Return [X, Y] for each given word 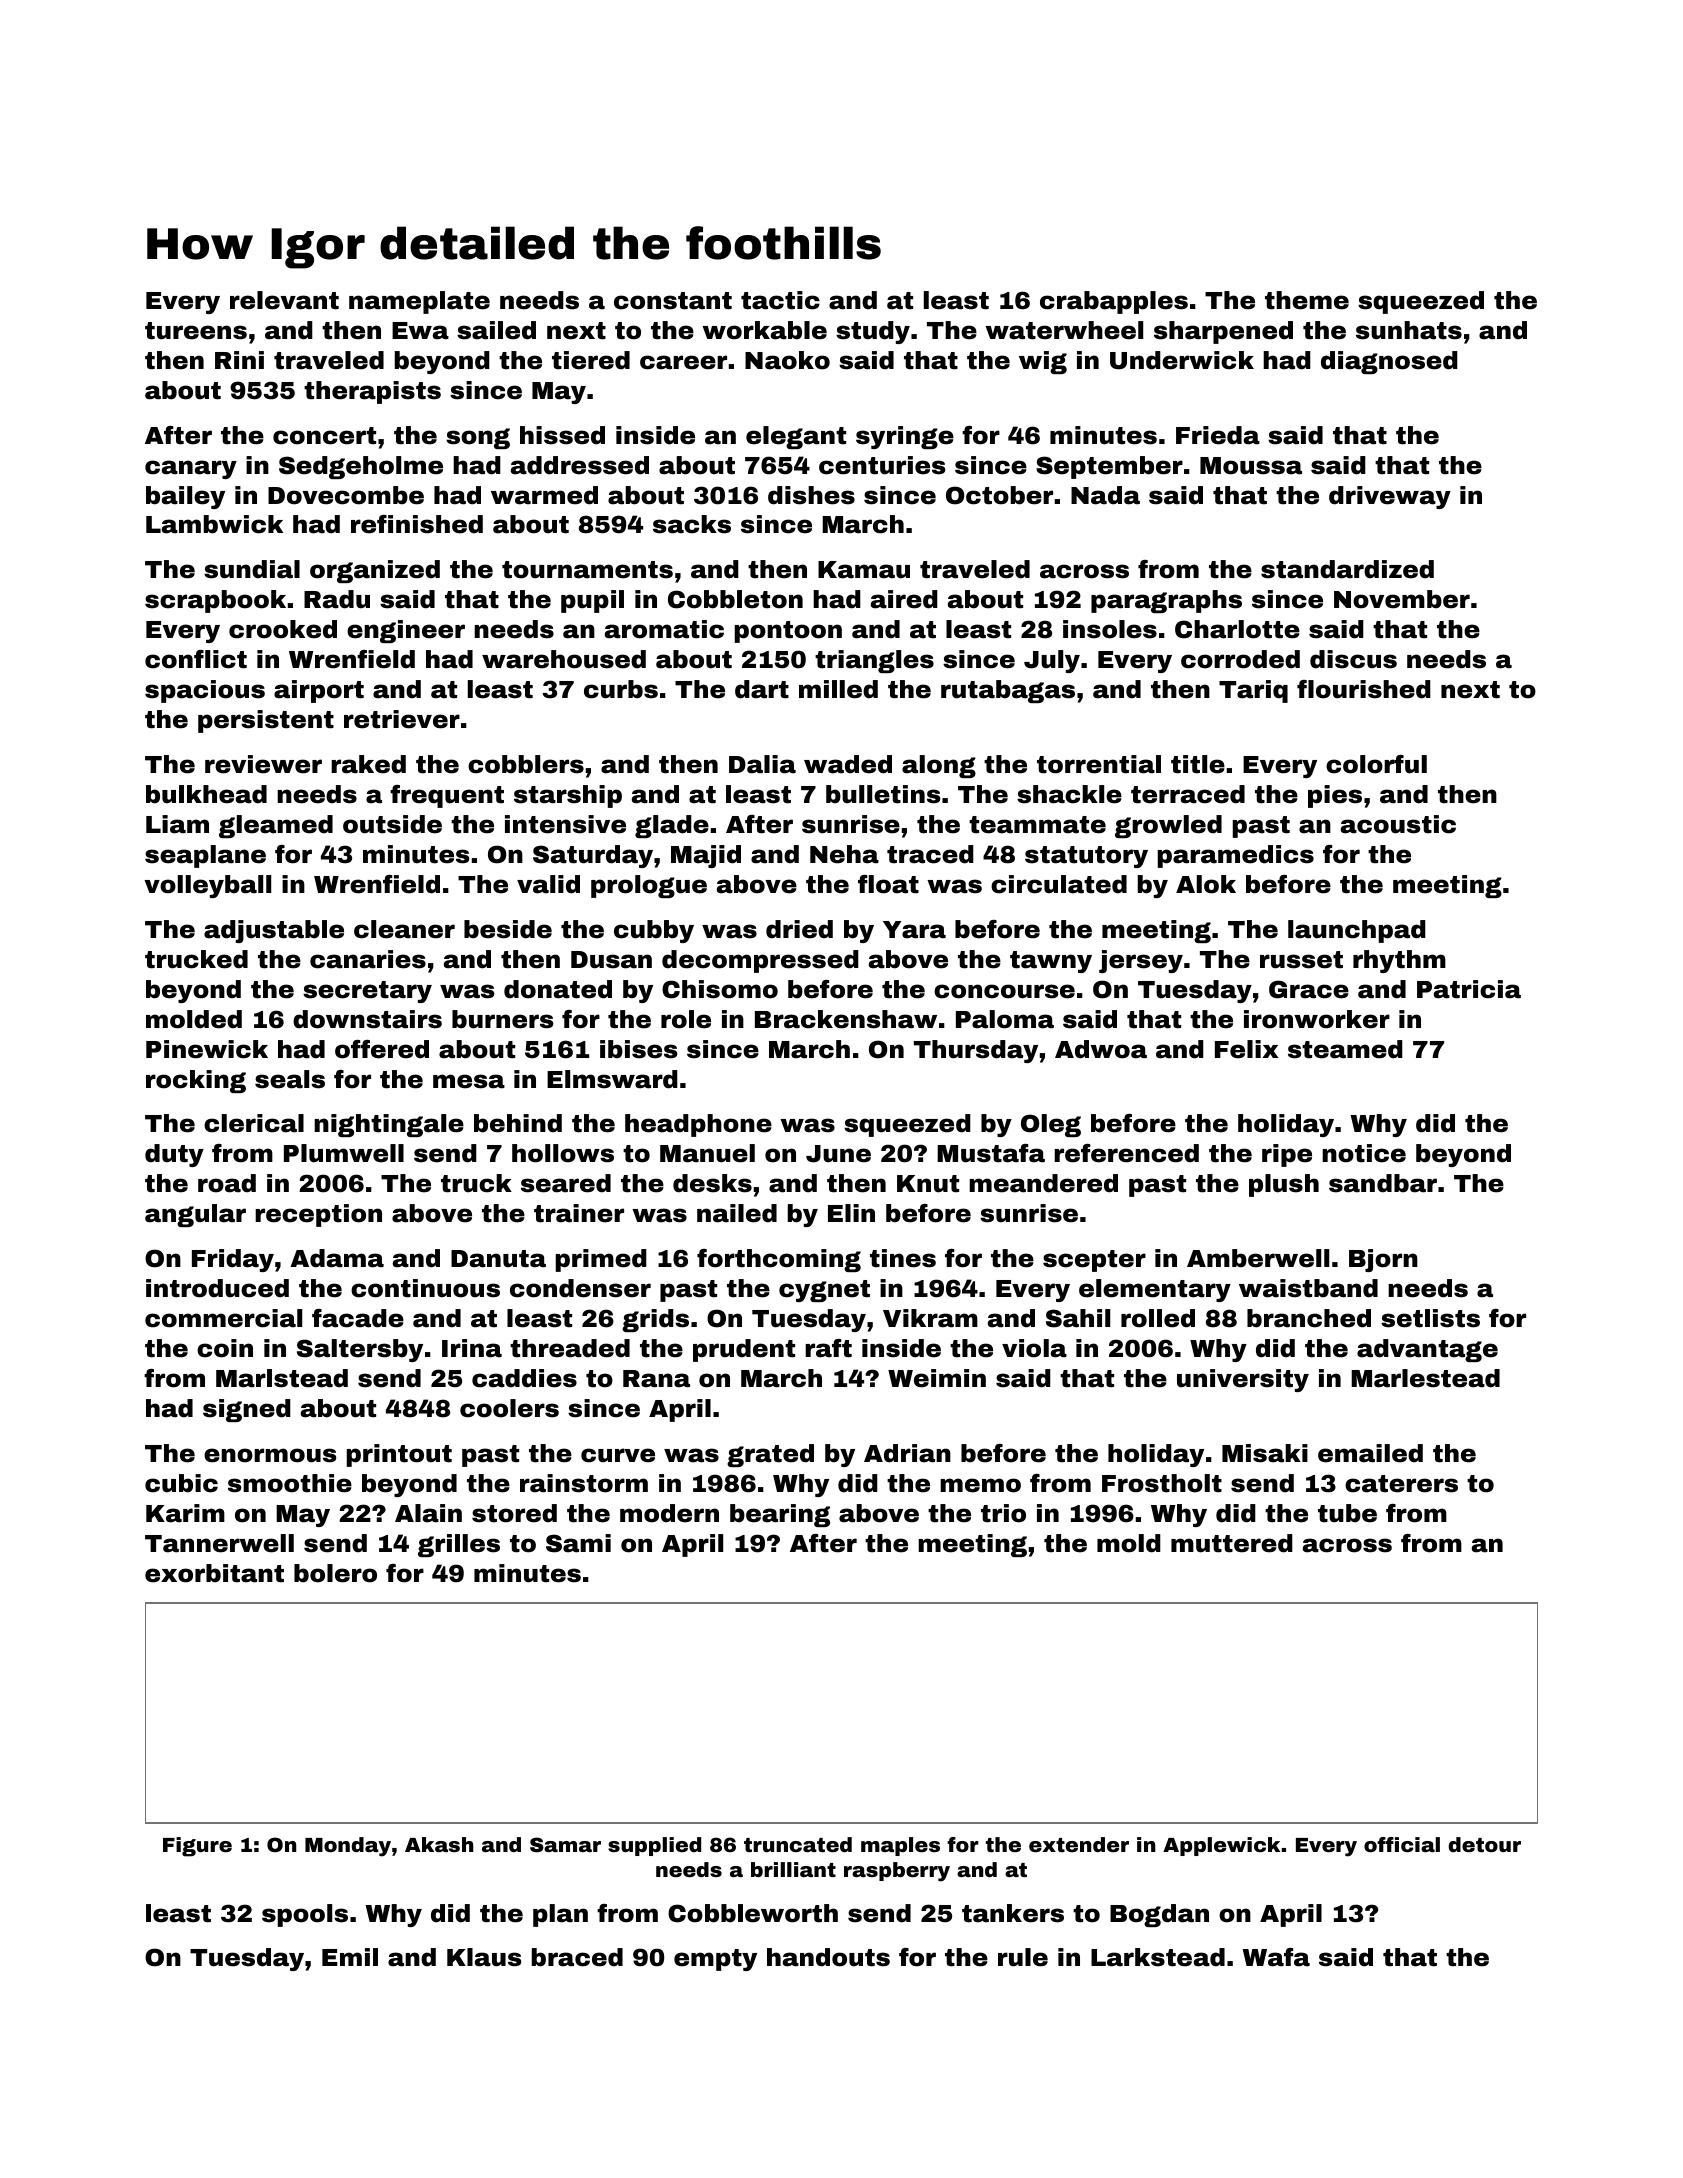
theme [1307, 300]
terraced [1188, 794]
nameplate [419, 302]
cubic [181, 1483]
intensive [565, 824]
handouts [828, 1957]
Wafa [1276, 1957]
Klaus [484, 1957]
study [873, 332]
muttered [1232, 1543]
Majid [706, 856]
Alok [1206, 884]
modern [669, 1513]
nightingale [389, 1125]
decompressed [760, 961]
